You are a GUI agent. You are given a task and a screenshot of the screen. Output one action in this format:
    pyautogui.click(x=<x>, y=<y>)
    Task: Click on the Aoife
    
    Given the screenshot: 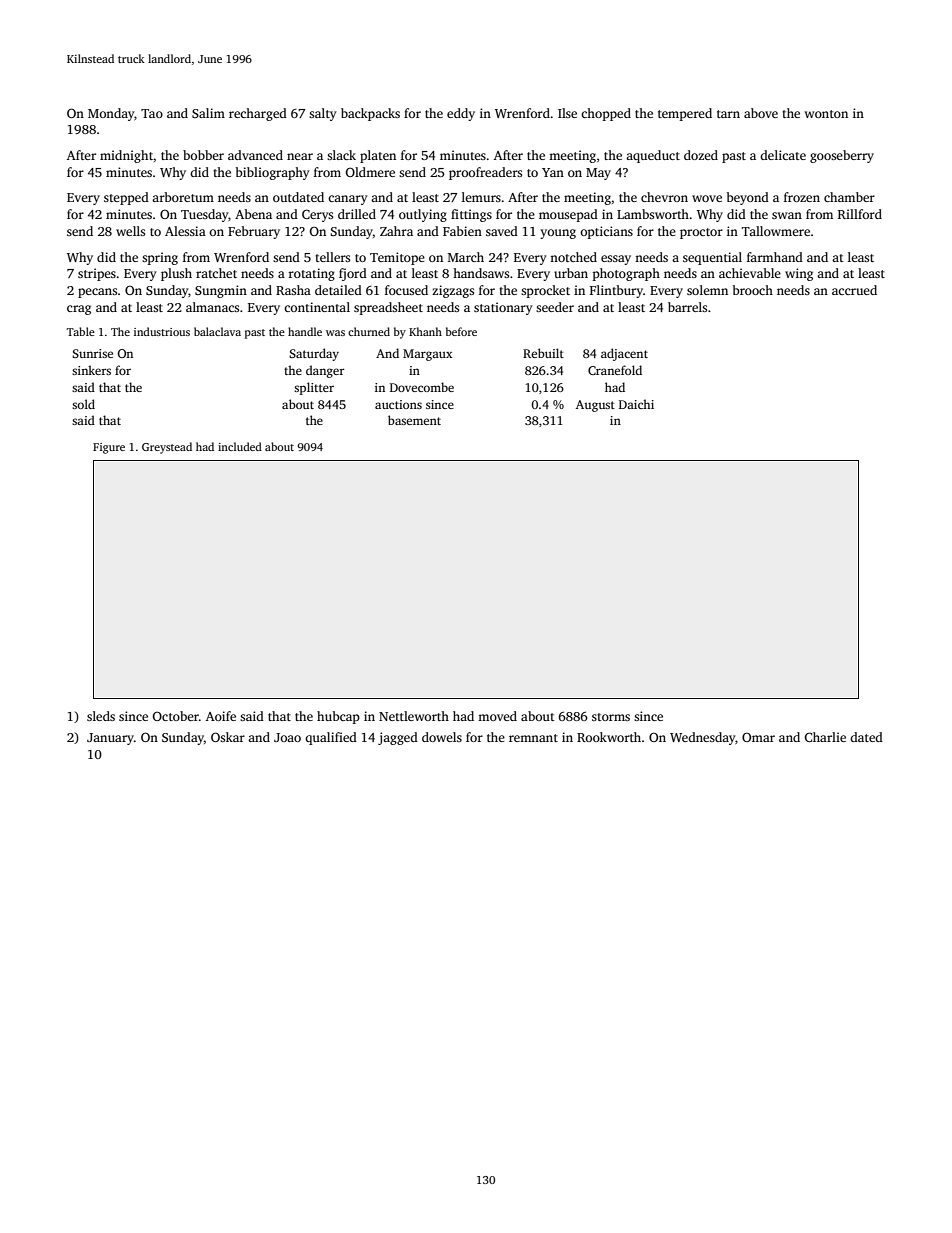 What is the action you would take?
    pyautogui.click(x=221, y=716)
